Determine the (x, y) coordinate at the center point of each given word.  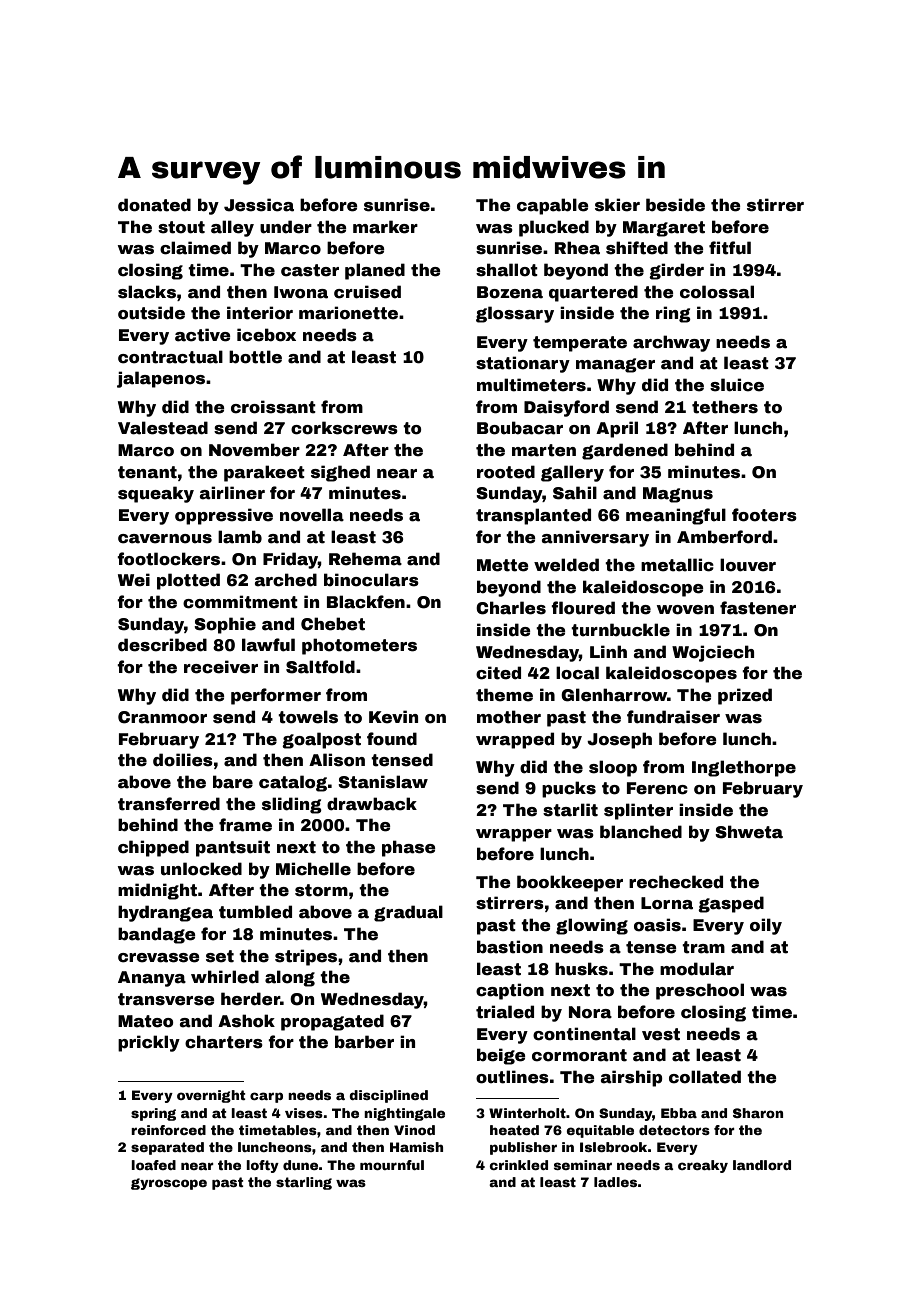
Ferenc (657, 788)
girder (676, 271)
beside (675, 205)
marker (385, 227)
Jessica (259, 205)
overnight (211, 1096)
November (254, 450)
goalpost (321, 740)
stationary (523, 364)
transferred (169, 804)
